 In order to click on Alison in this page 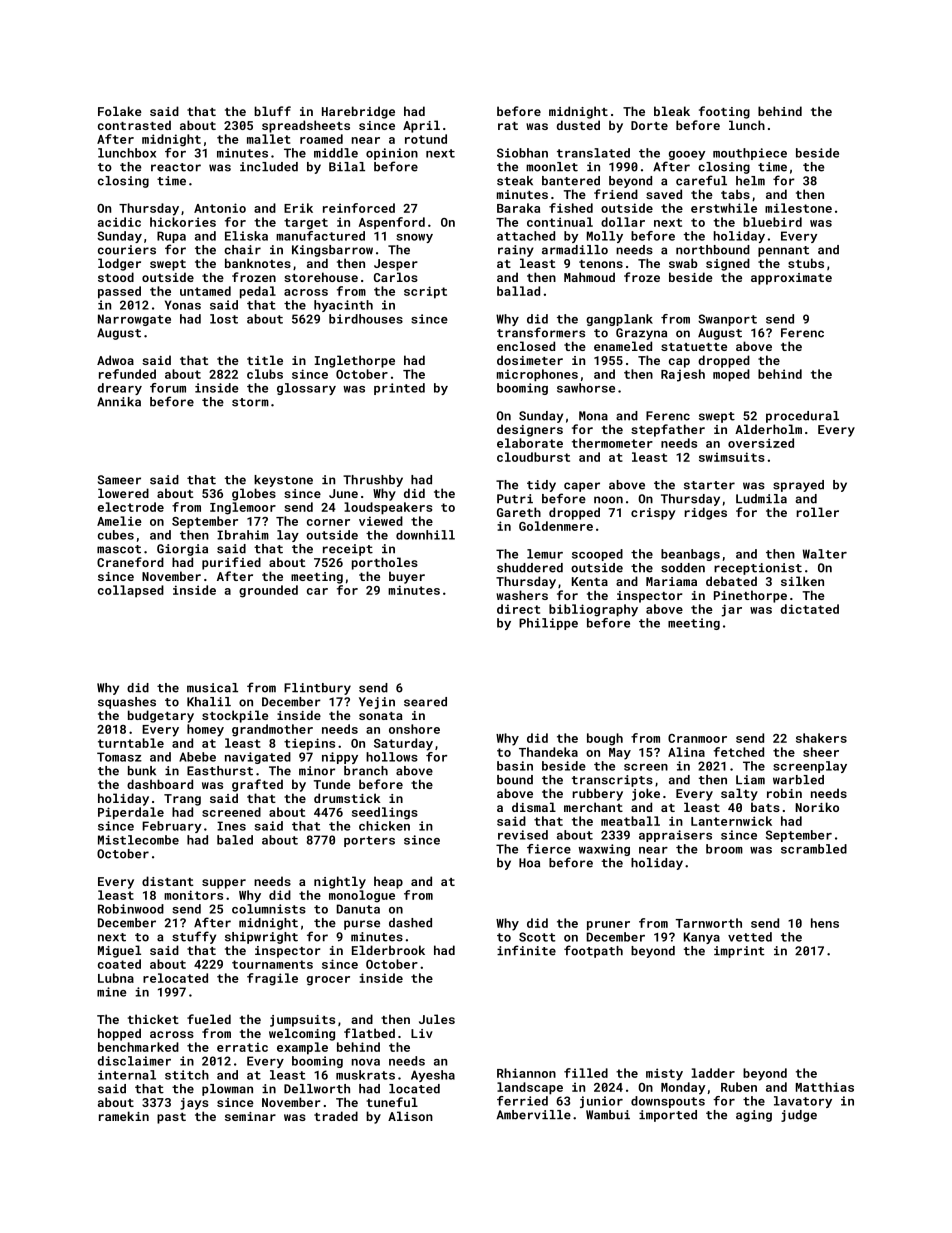, I will do `click(410, 1116)`.
